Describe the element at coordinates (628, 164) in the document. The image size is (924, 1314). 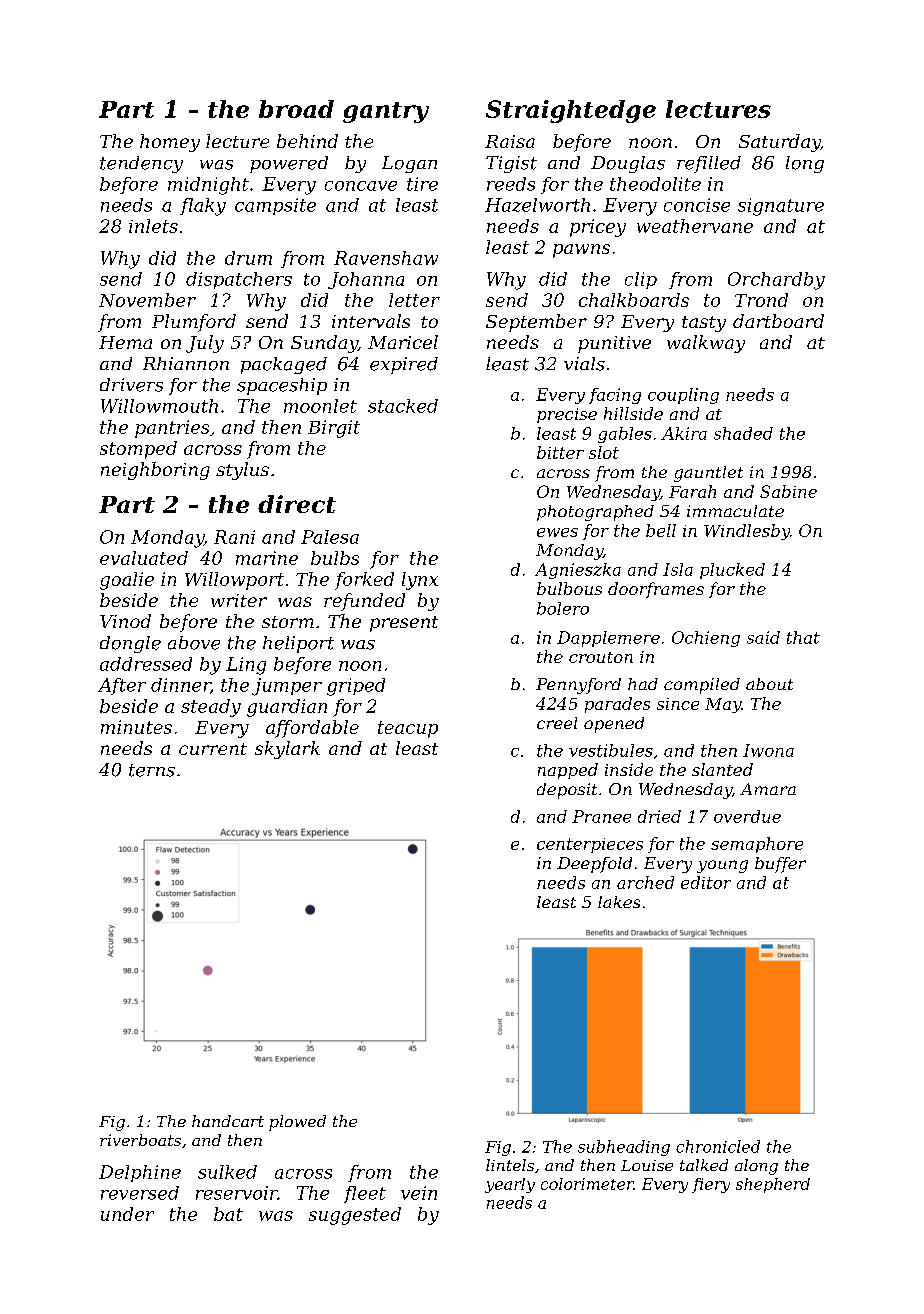
I see `Douglas` at that location.
